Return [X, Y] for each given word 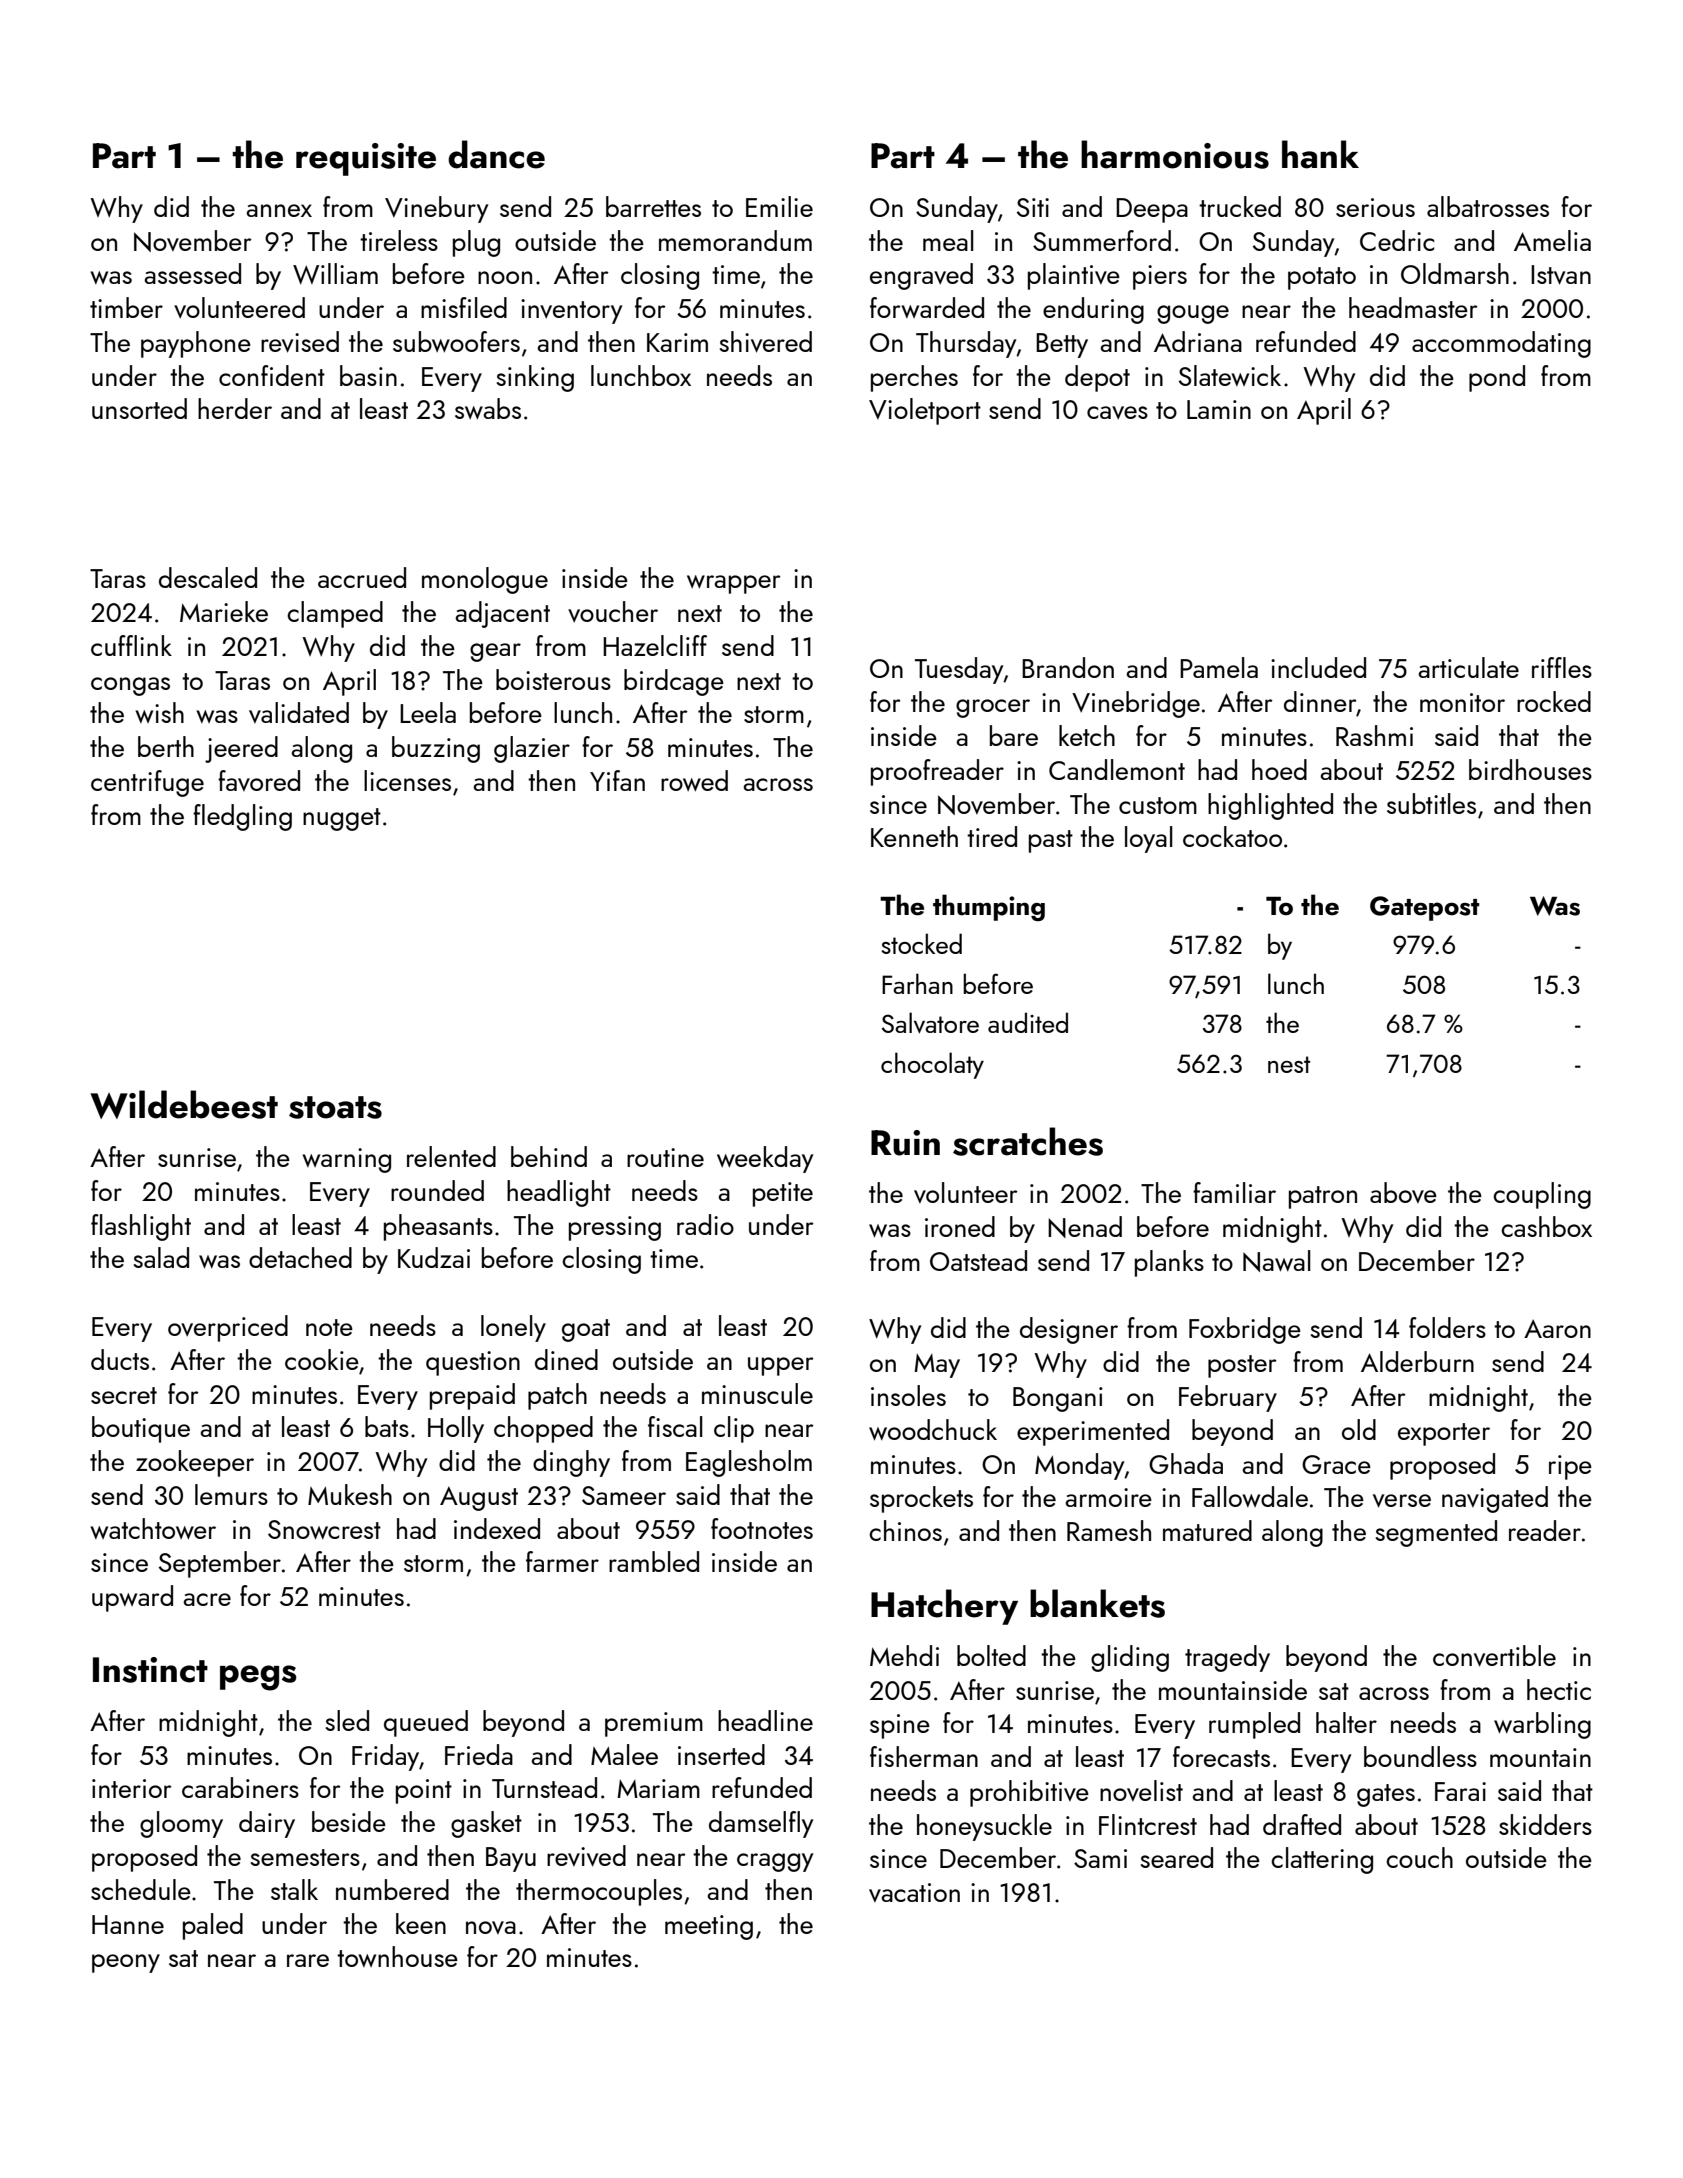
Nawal [1277, 1261]
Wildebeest [184, 1104]
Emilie [779, 206]
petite [783, 1194]
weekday [765, 1159]
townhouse [397, 1956]
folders [1447, 1327]
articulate [1468, 667]
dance [496, 154]
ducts [120, 1359]
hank [1320, 154]
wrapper [734, 584]
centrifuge [147, 783]
